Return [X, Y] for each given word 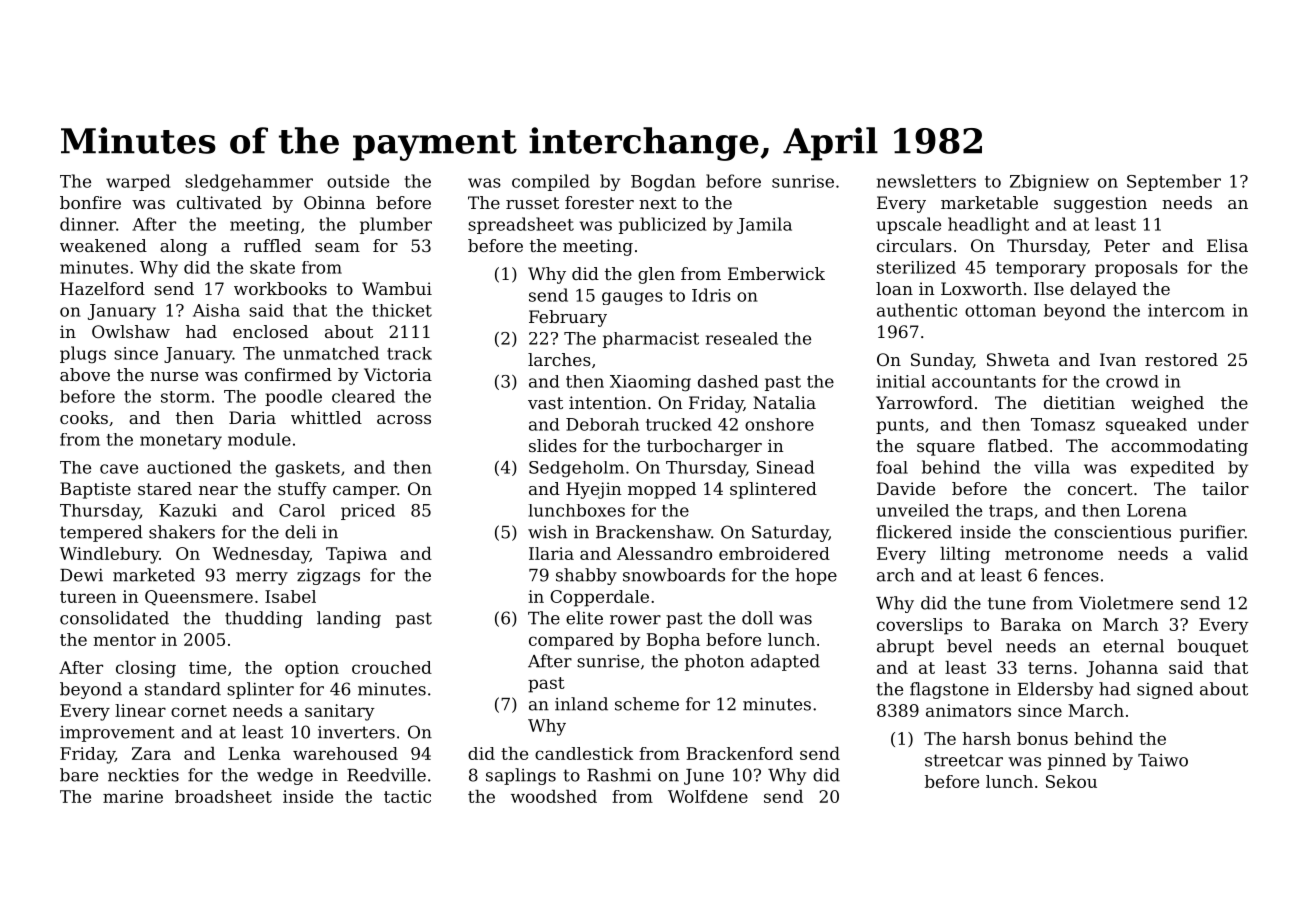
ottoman [1000, 311]
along [183, 247]
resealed [742, 338]
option [312, 669]
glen [656, 275]
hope [816, 576]
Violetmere [1126, 603]
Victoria [398, 374]
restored [1181, 359]
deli [300, 532]
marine [133, 796]
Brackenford [740, 753]
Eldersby [1055, 690]
